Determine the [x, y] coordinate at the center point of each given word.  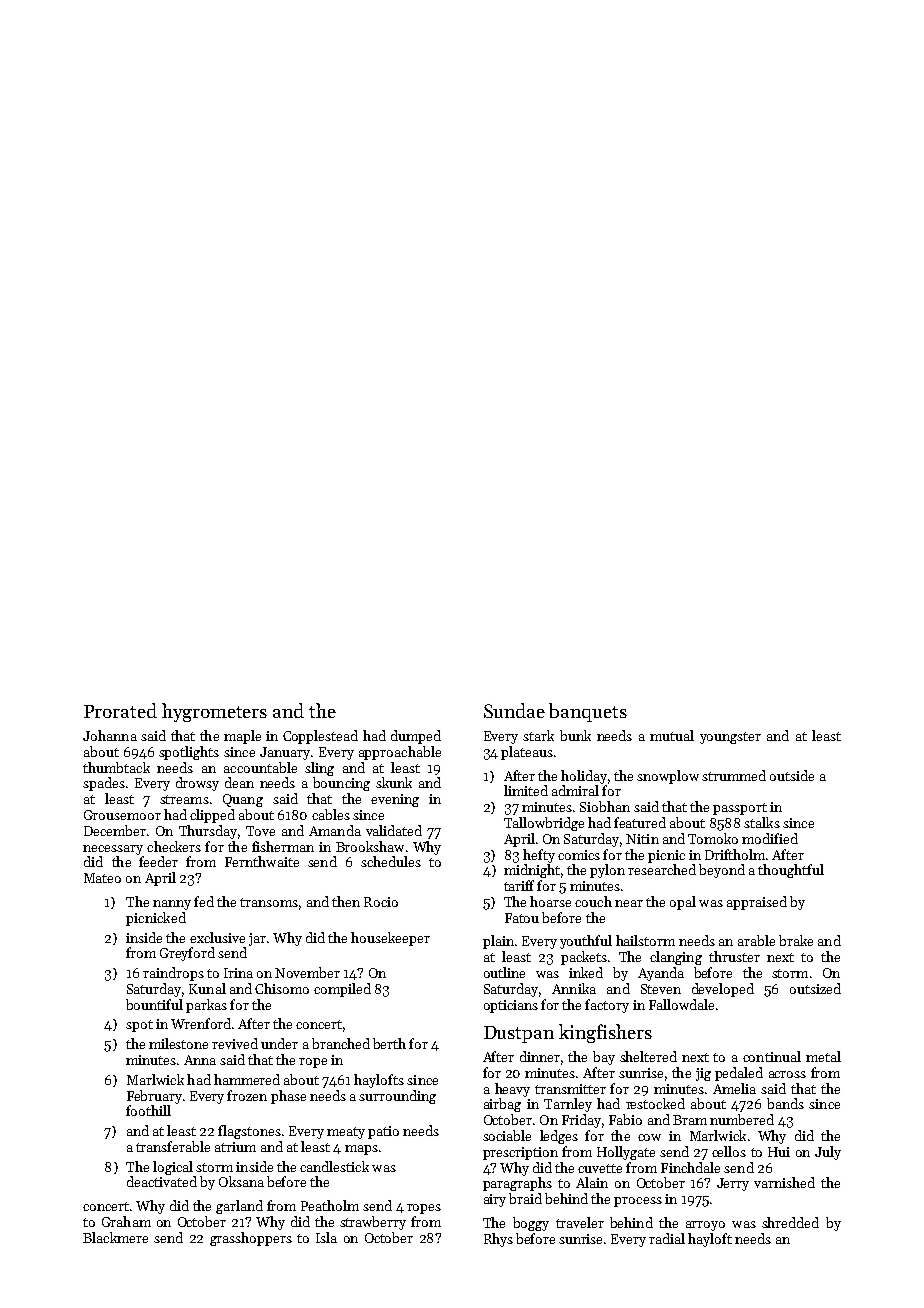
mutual [672, 735]
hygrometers [214, 712]
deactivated [162, 1181]
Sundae [514, 710]
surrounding [397, 1097]
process [638, 1202]
